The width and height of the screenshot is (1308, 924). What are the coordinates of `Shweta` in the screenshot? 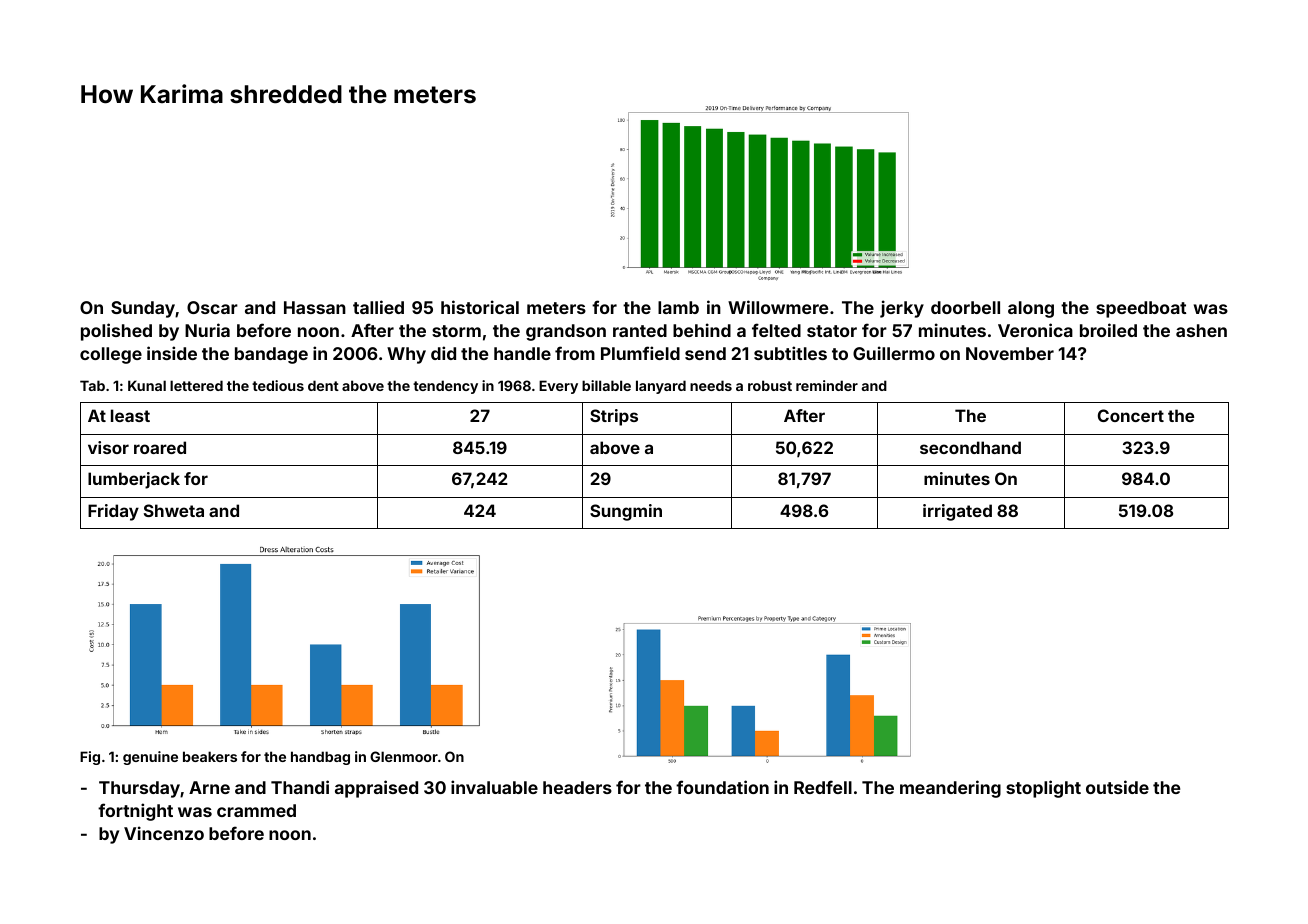 It's located at (174, 510).
